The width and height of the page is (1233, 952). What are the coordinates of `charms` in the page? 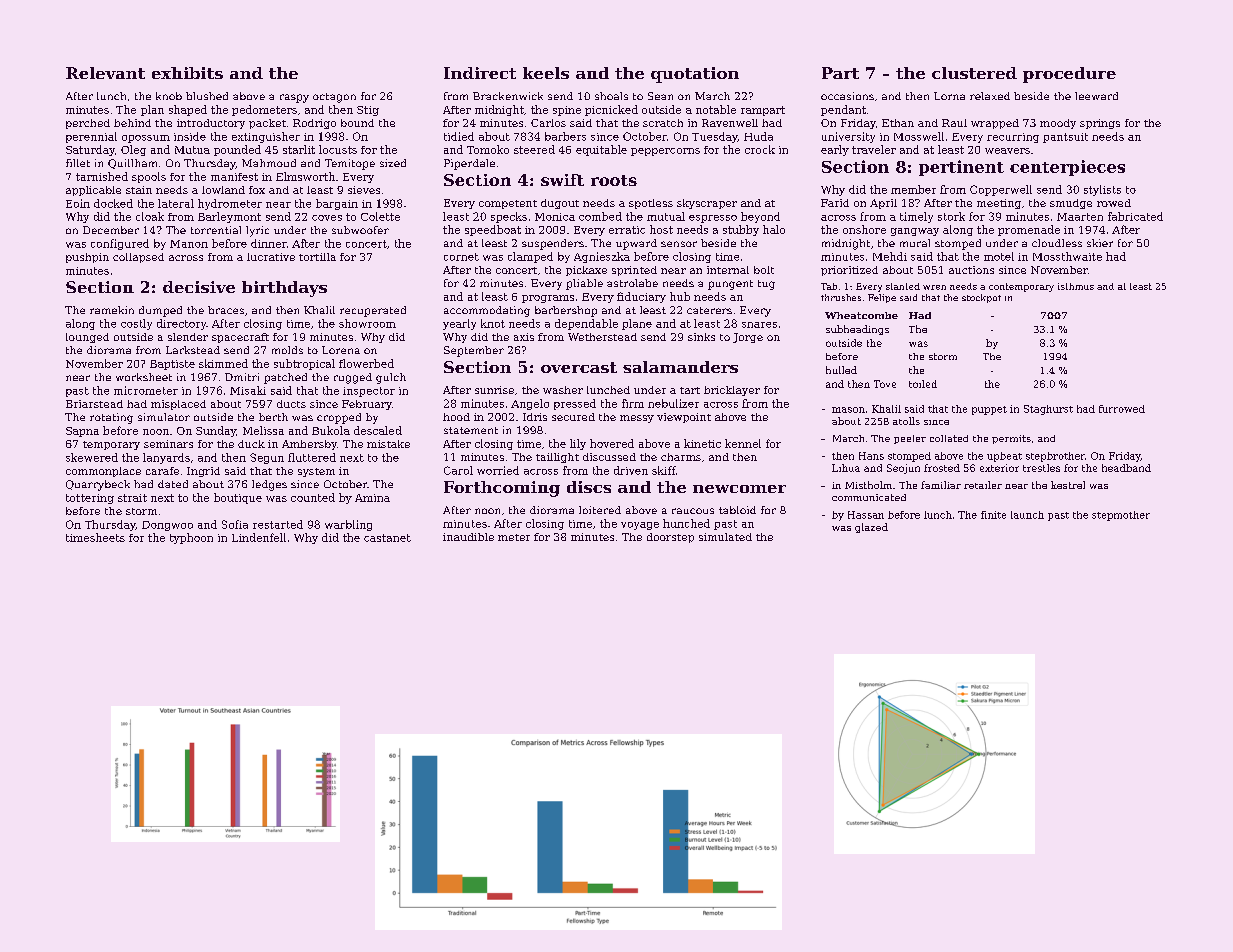 It's located at (681, 457).
